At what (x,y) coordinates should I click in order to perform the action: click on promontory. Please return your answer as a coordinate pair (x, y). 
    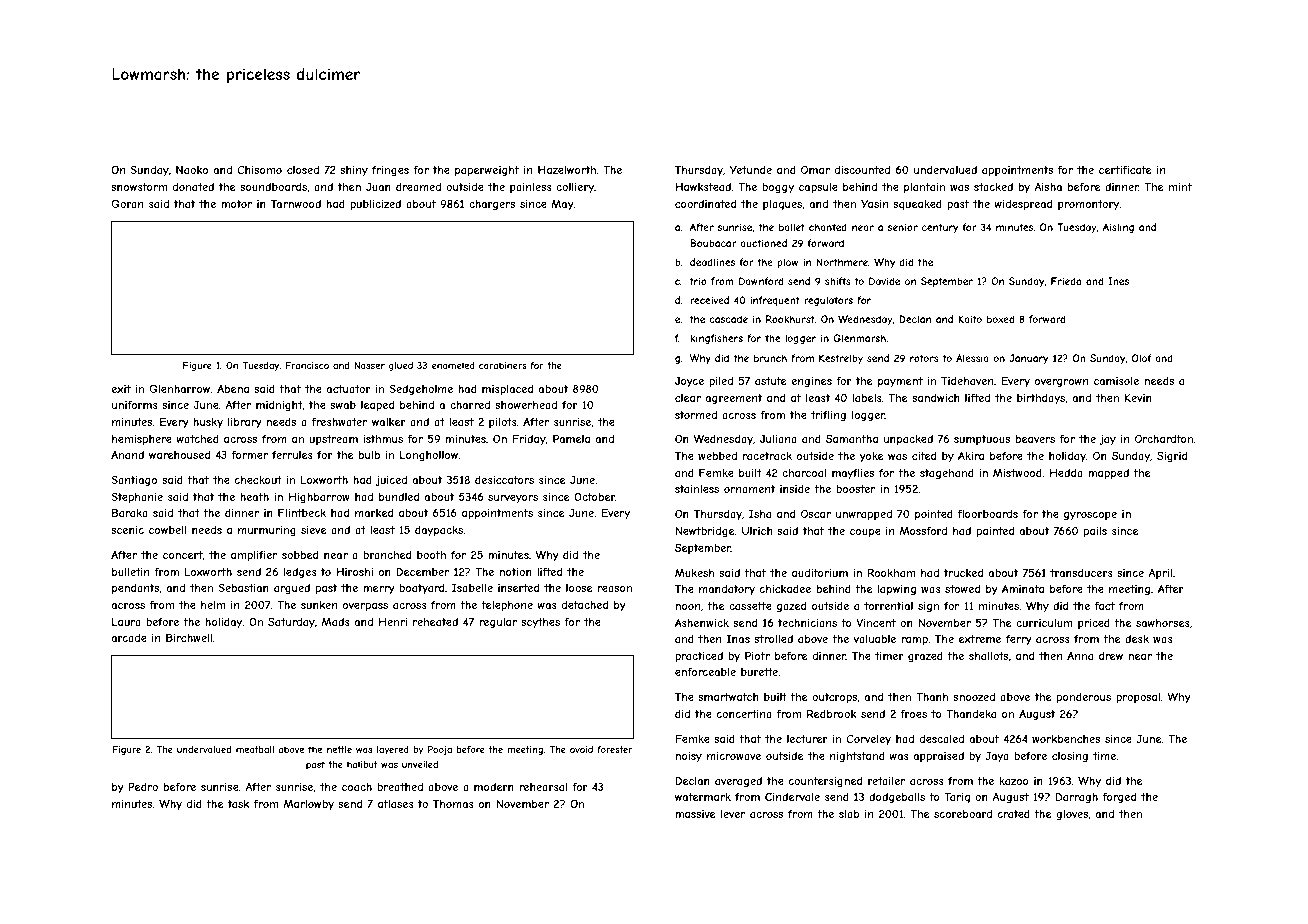
    Looking at the image, I should click on (1089, 205).
